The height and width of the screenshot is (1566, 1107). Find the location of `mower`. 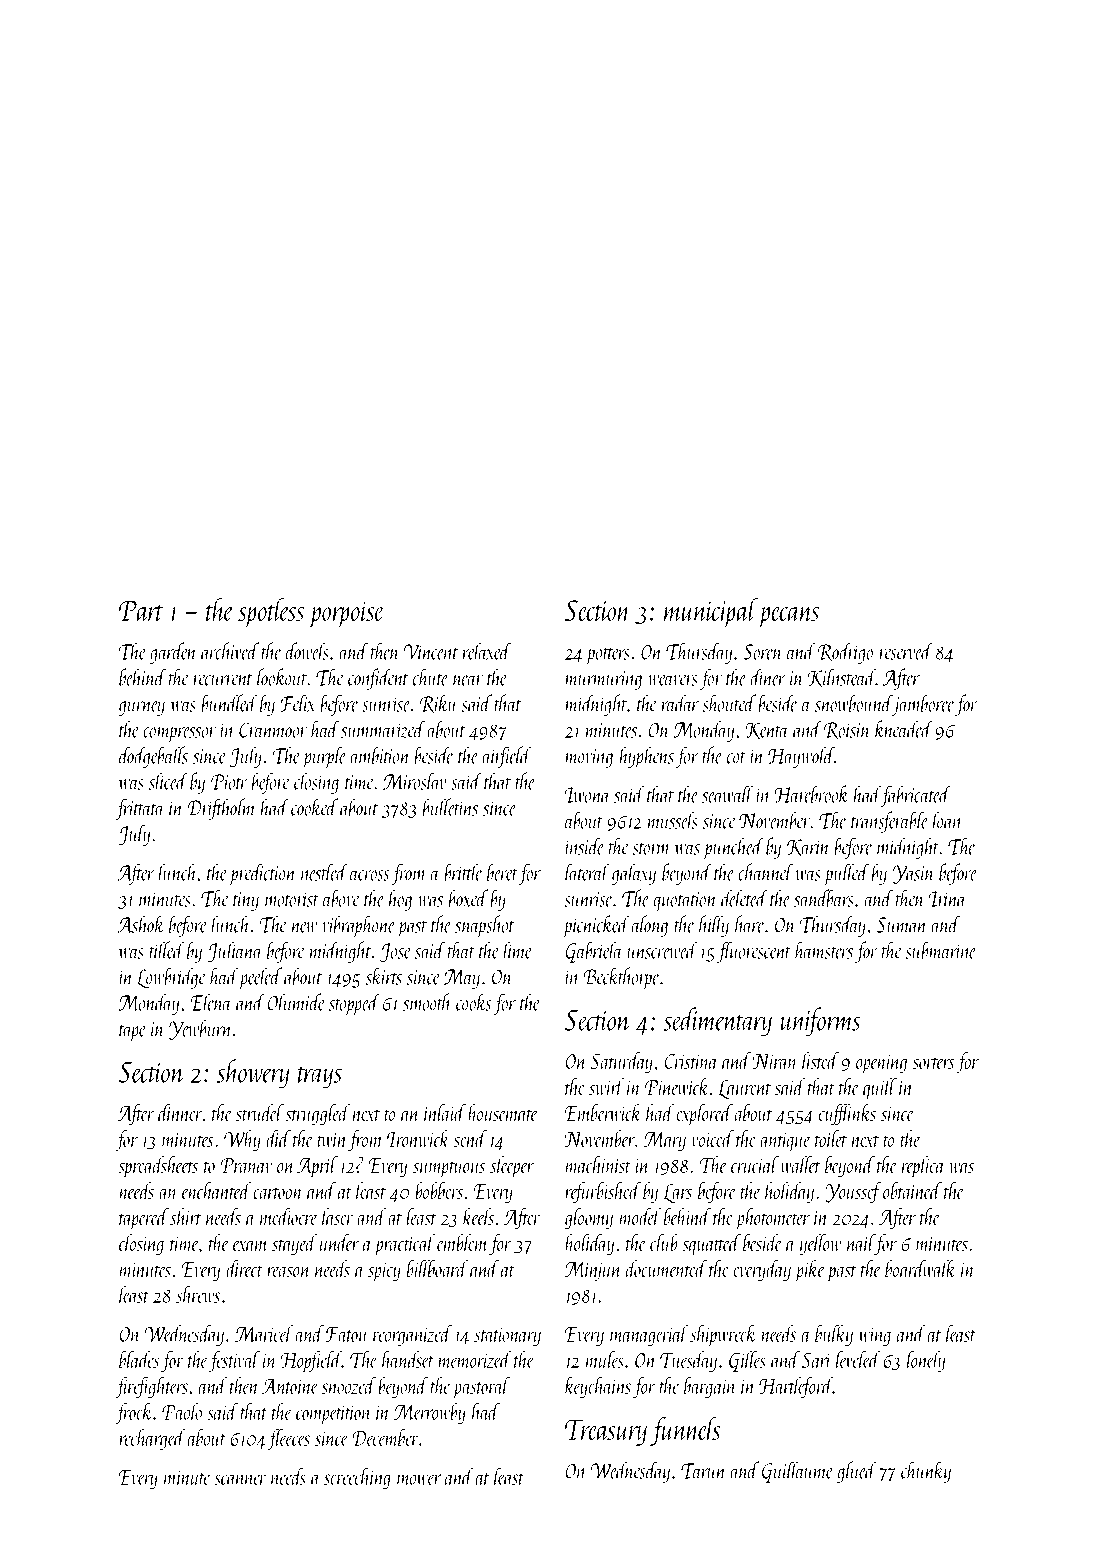

mower is located at coordinates (419, 1479).
